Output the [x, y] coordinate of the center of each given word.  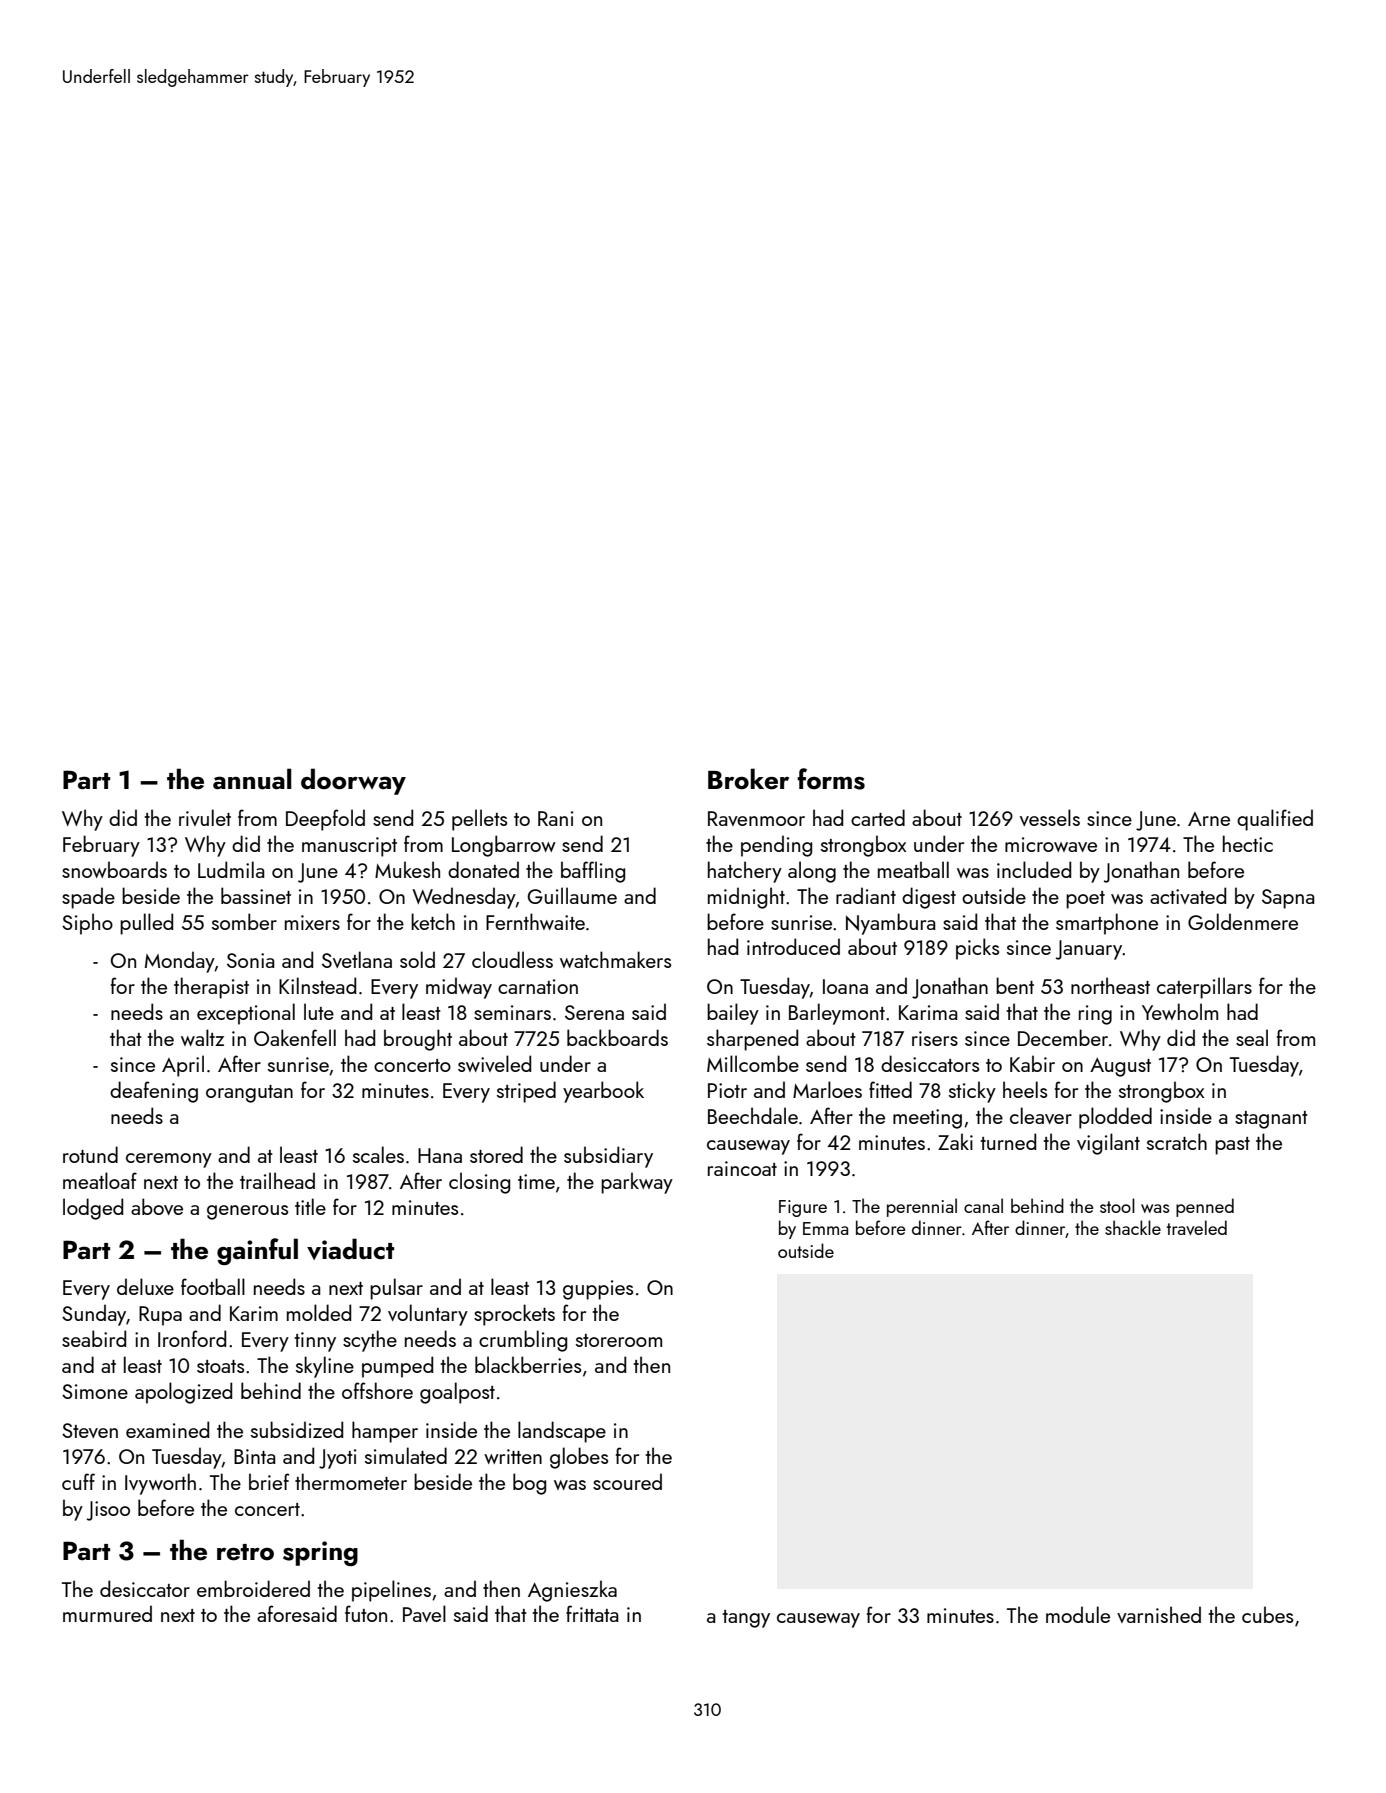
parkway [637, 1183]
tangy [746, 1619]
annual [252, 779]
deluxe [145, 1286]
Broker [748, 779]
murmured [107, 1613]
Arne [1209, 819]
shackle [1133, 1227]
